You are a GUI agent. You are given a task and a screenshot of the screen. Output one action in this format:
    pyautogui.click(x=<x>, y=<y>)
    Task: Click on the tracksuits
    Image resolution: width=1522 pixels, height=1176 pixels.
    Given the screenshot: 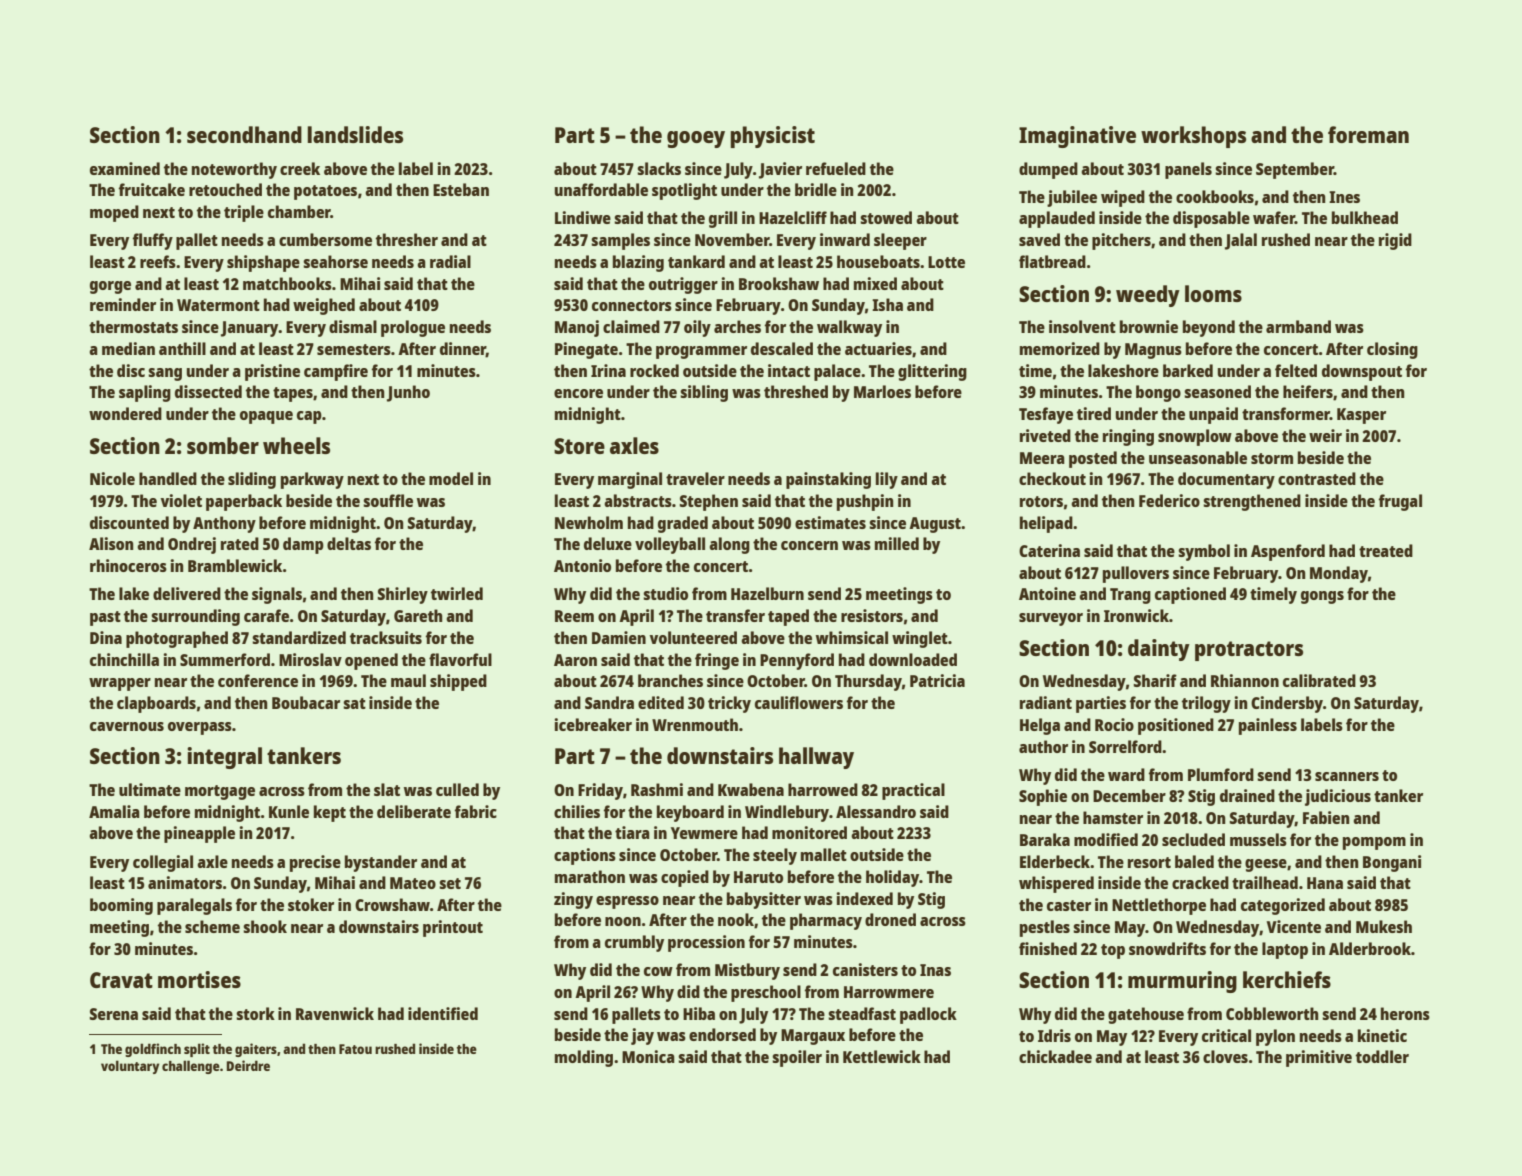 What is the action you would take?
    pyautogui.click(x=386, y=637)
